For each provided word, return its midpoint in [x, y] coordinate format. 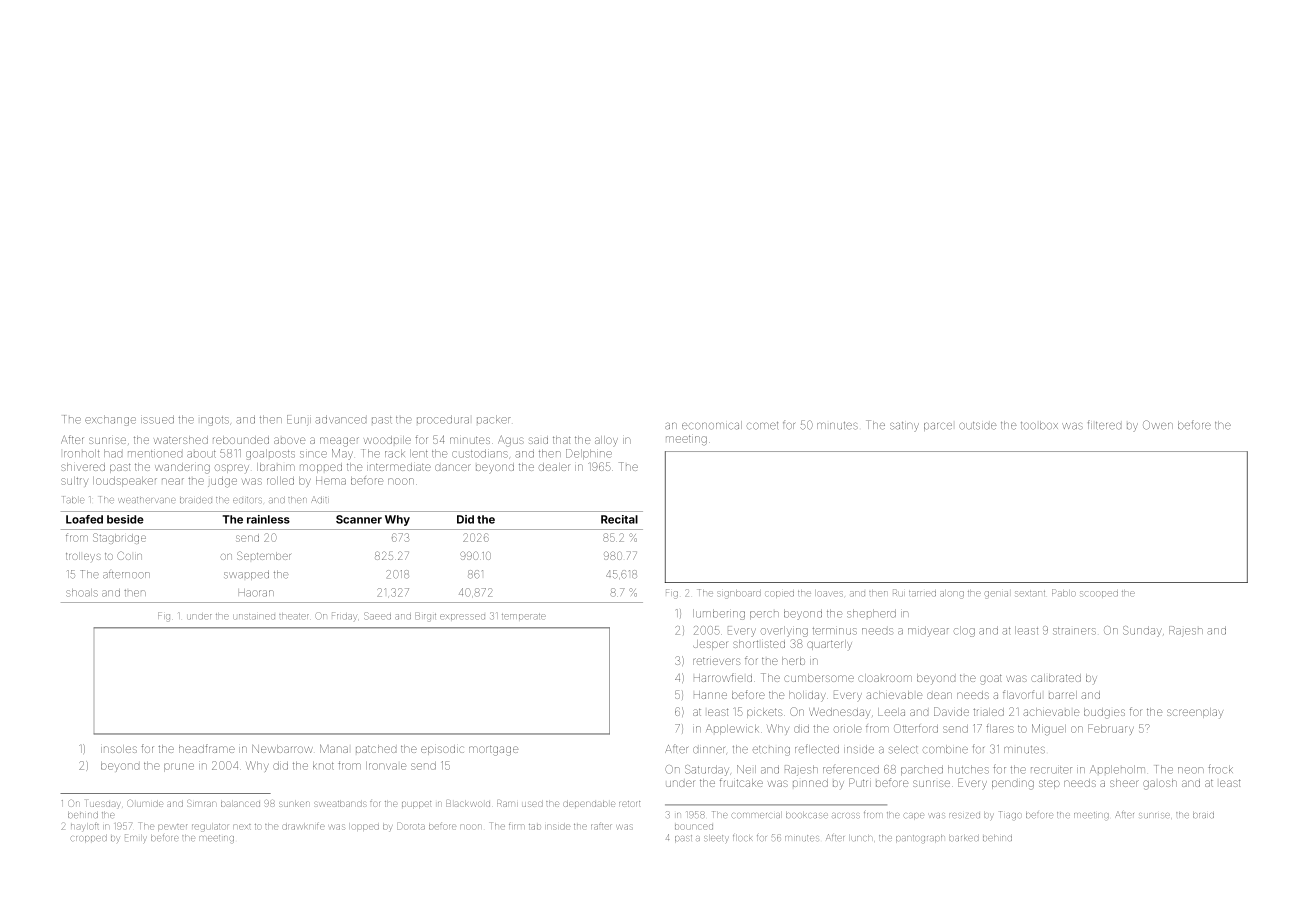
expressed [462, 617]
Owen [1158, 425]
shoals [82, 593]
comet [762, 426]
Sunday [1142, 631]
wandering [182, 468]
